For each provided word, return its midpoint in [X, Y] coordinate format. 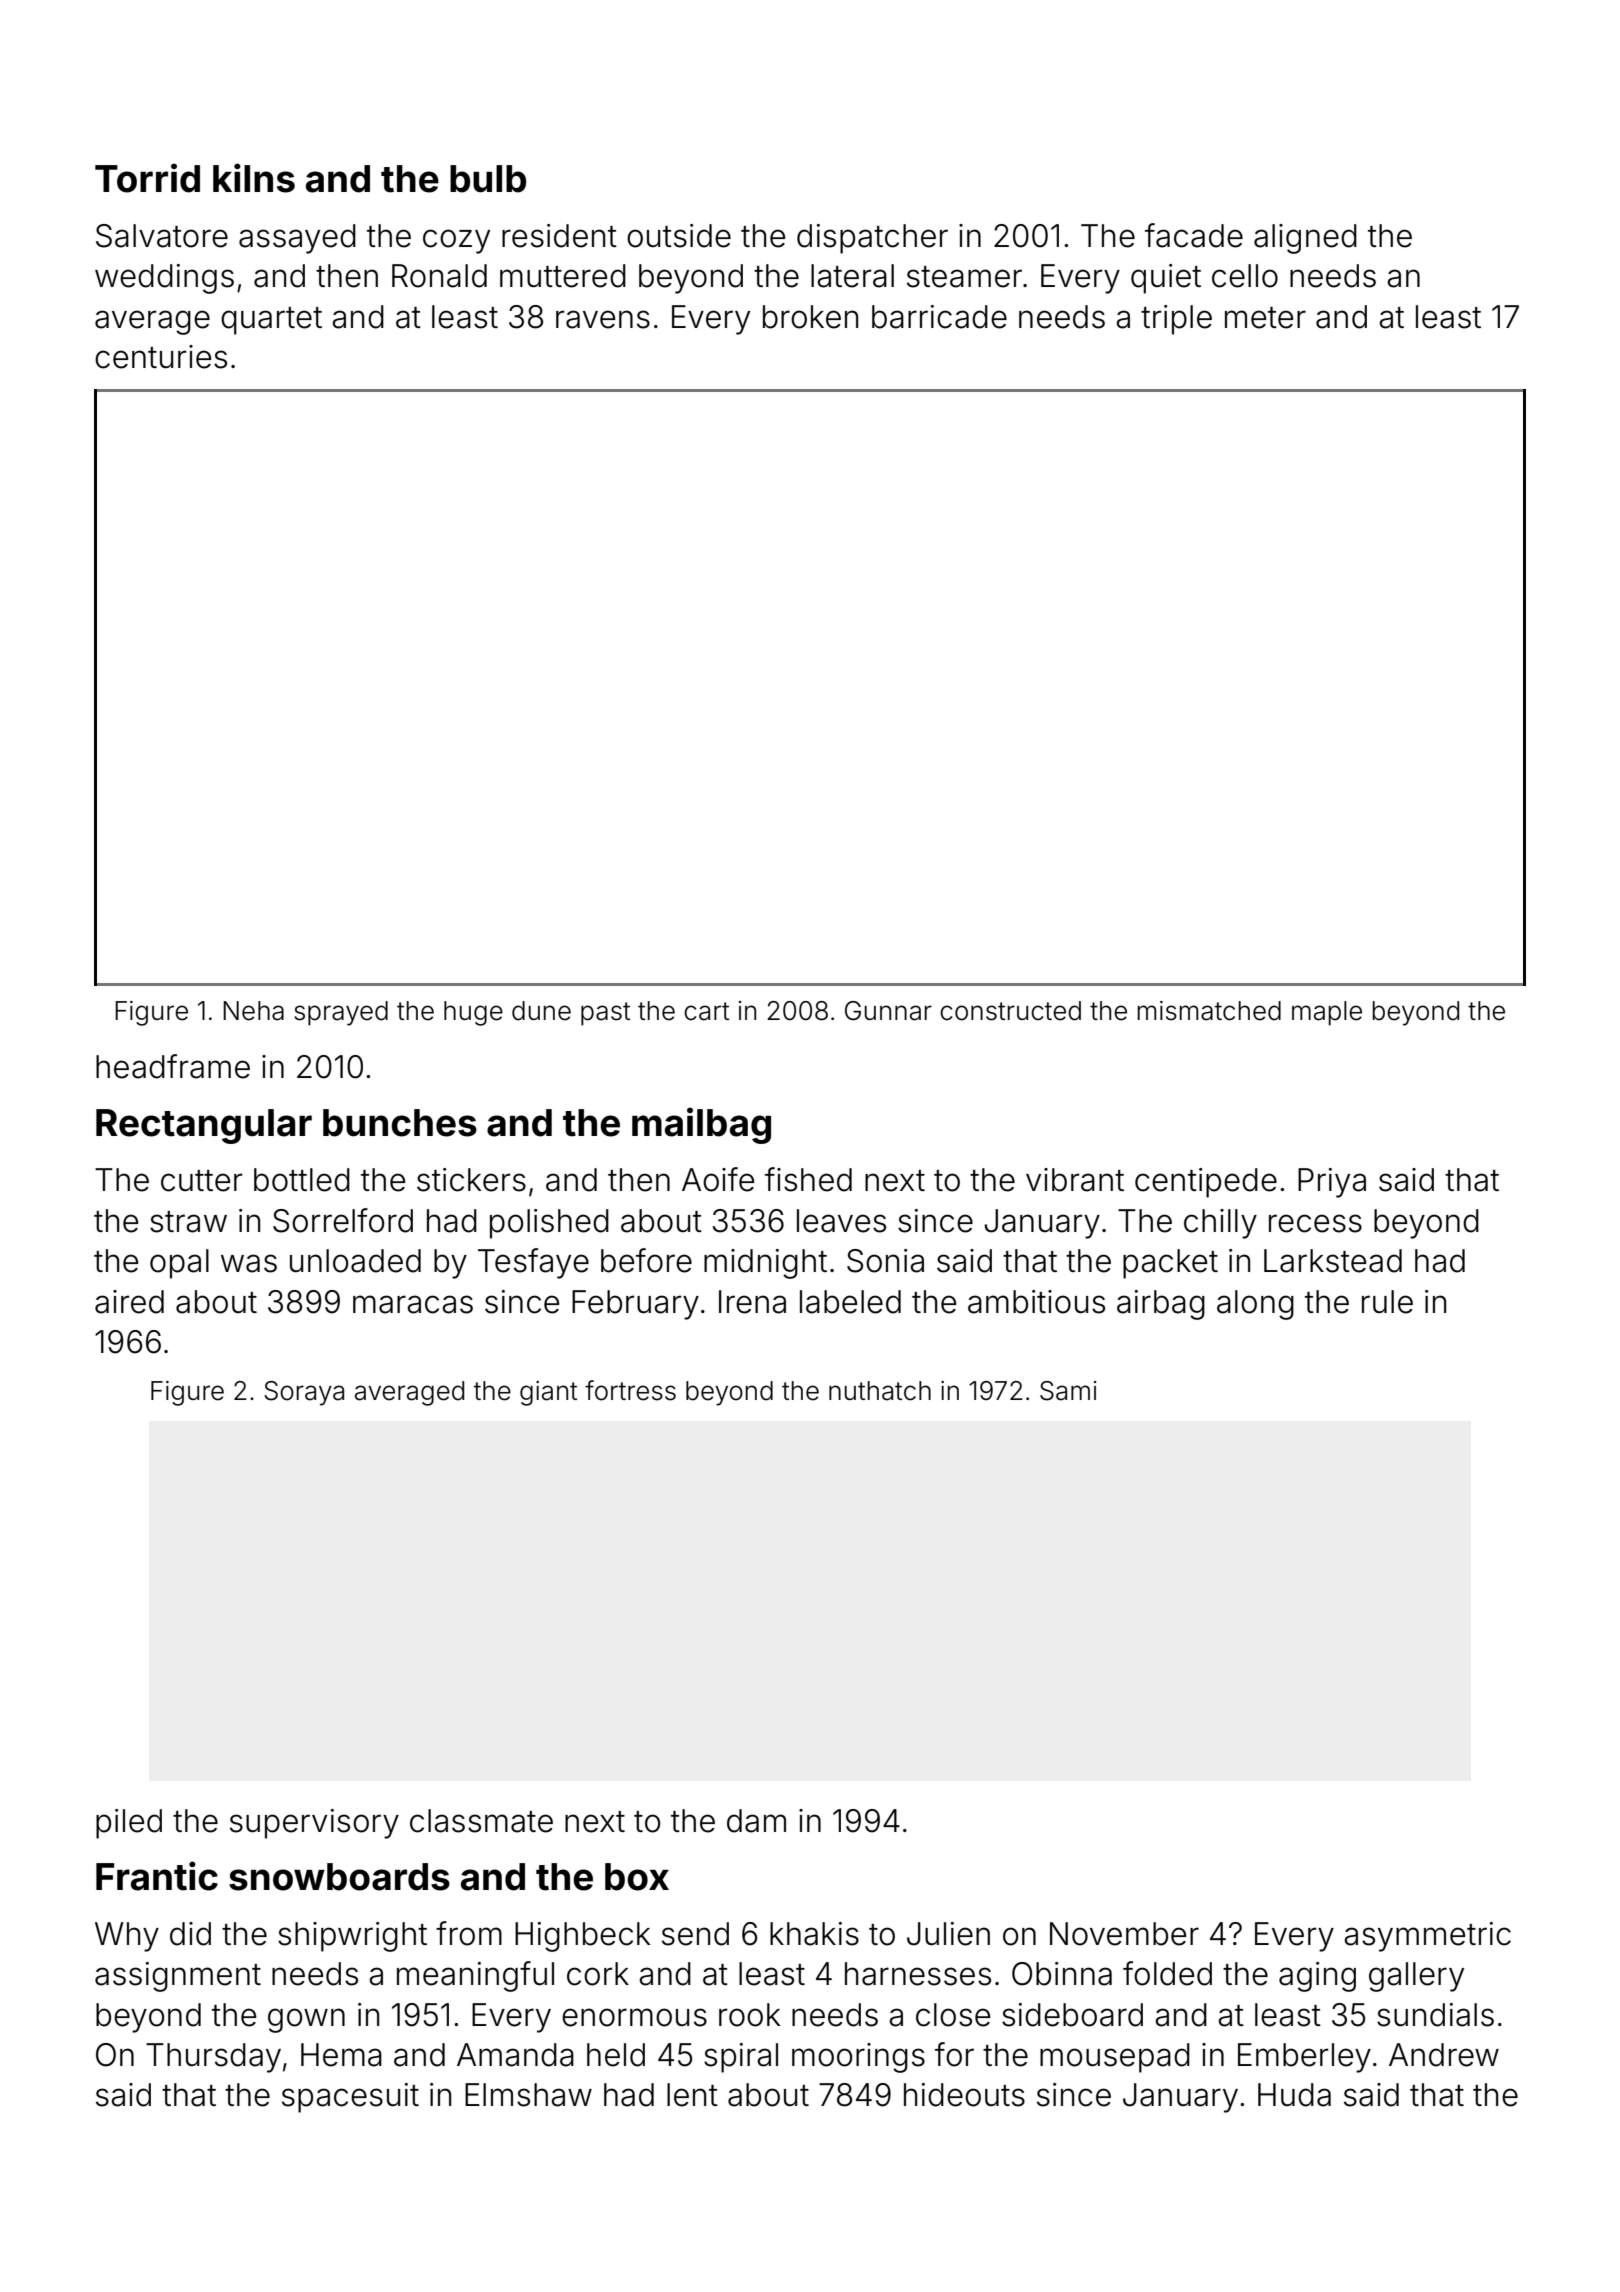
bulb [488, 179]
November [1124, 1934]
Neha [253, 1011]
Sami [1068, 1391]
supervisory [314, 1824]
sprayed [341, 1013]
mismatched [1209, 1011]
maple [1327, 1013]
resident [559, 236]
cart [706, 1011]
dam [756, 1821]
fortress [630, 1390]
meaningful [475, 1976]
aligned [1305, 239]
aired [129, 1302]
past [605, 1014]
